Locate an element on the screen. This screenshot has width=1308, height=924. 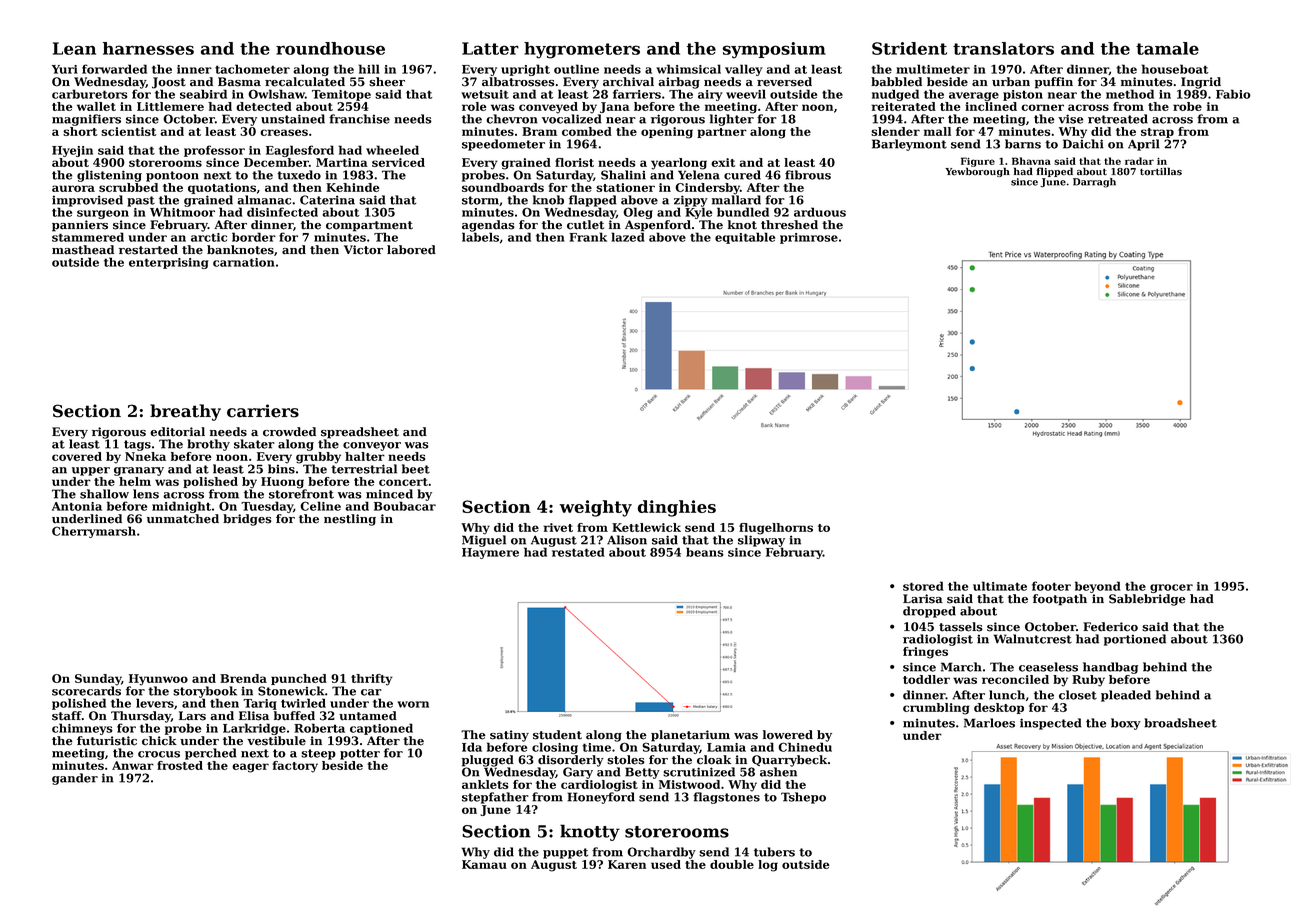
Shalini is located at coordinates (623, 175).
